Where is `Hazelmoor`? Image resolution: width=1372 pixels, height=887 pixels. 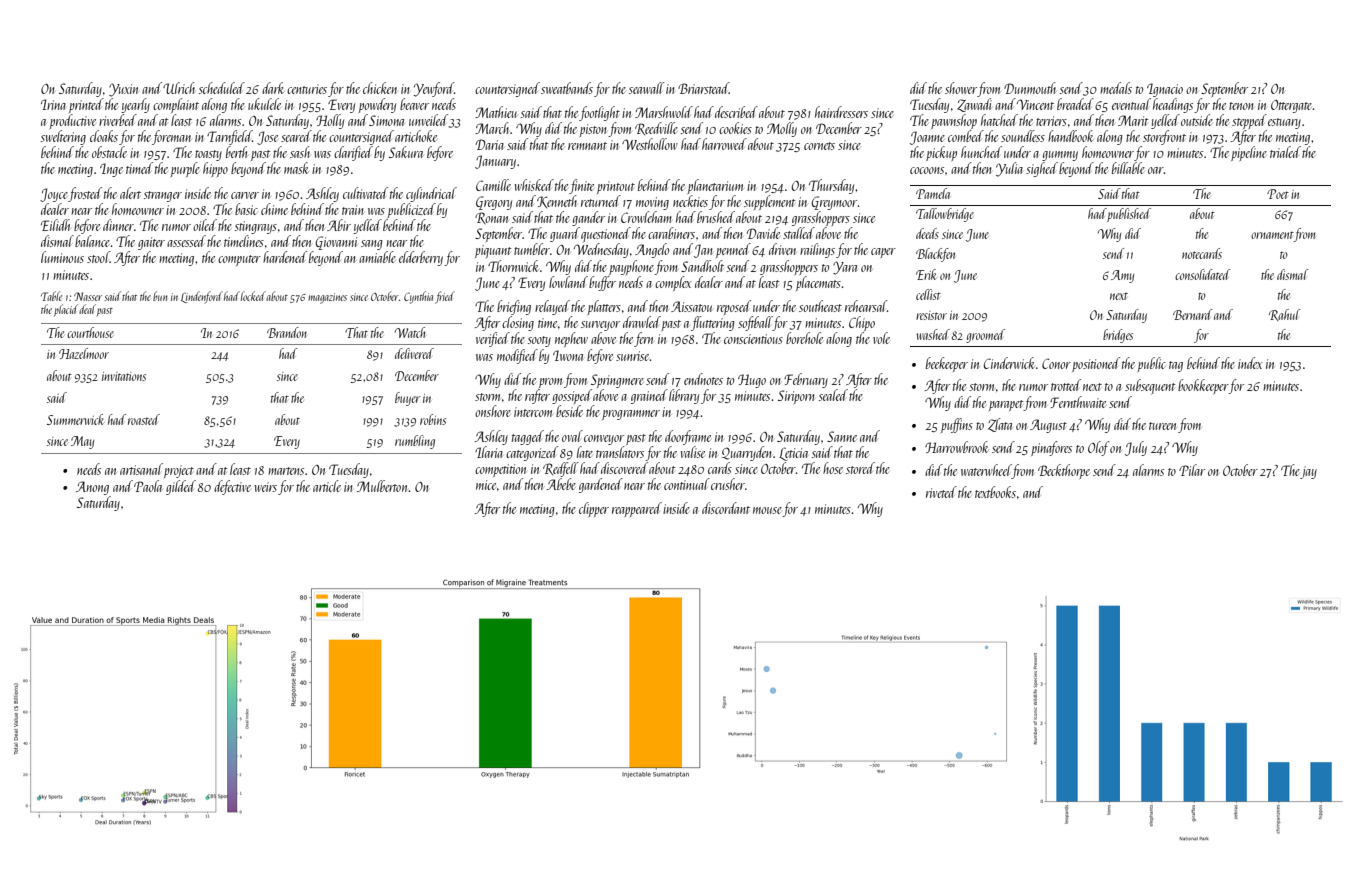 Hazelmoor is located at coordinates (84, 353).
